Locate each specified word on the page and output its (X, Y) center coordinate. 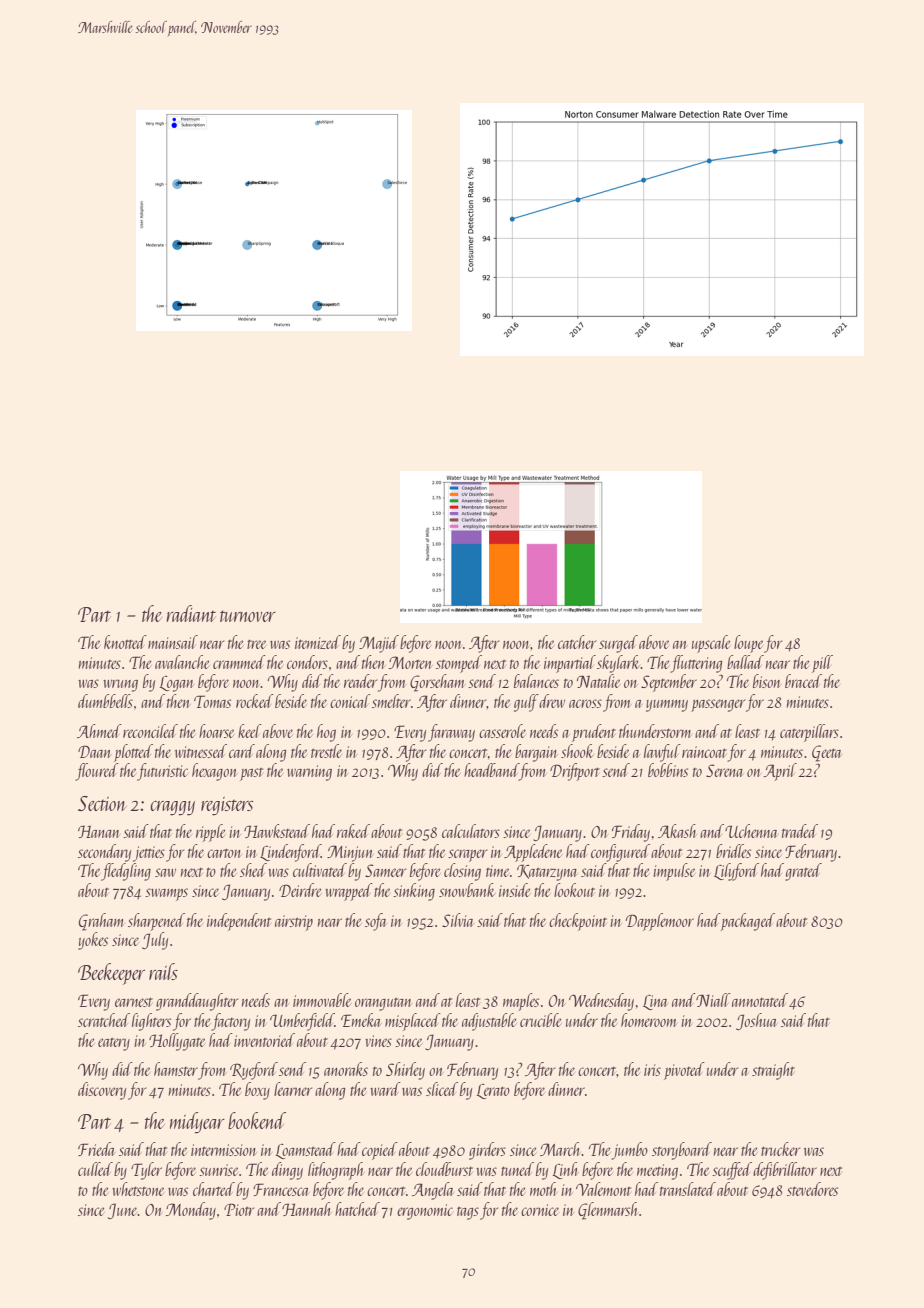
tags (468, 1213)
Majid (379, 644)
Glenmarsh (608, 1211)
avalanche (182, 662)
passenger (718, 705)
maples (521, 1002)
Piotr (239, 1209)
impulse (674, 872)
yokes (93, 941)
